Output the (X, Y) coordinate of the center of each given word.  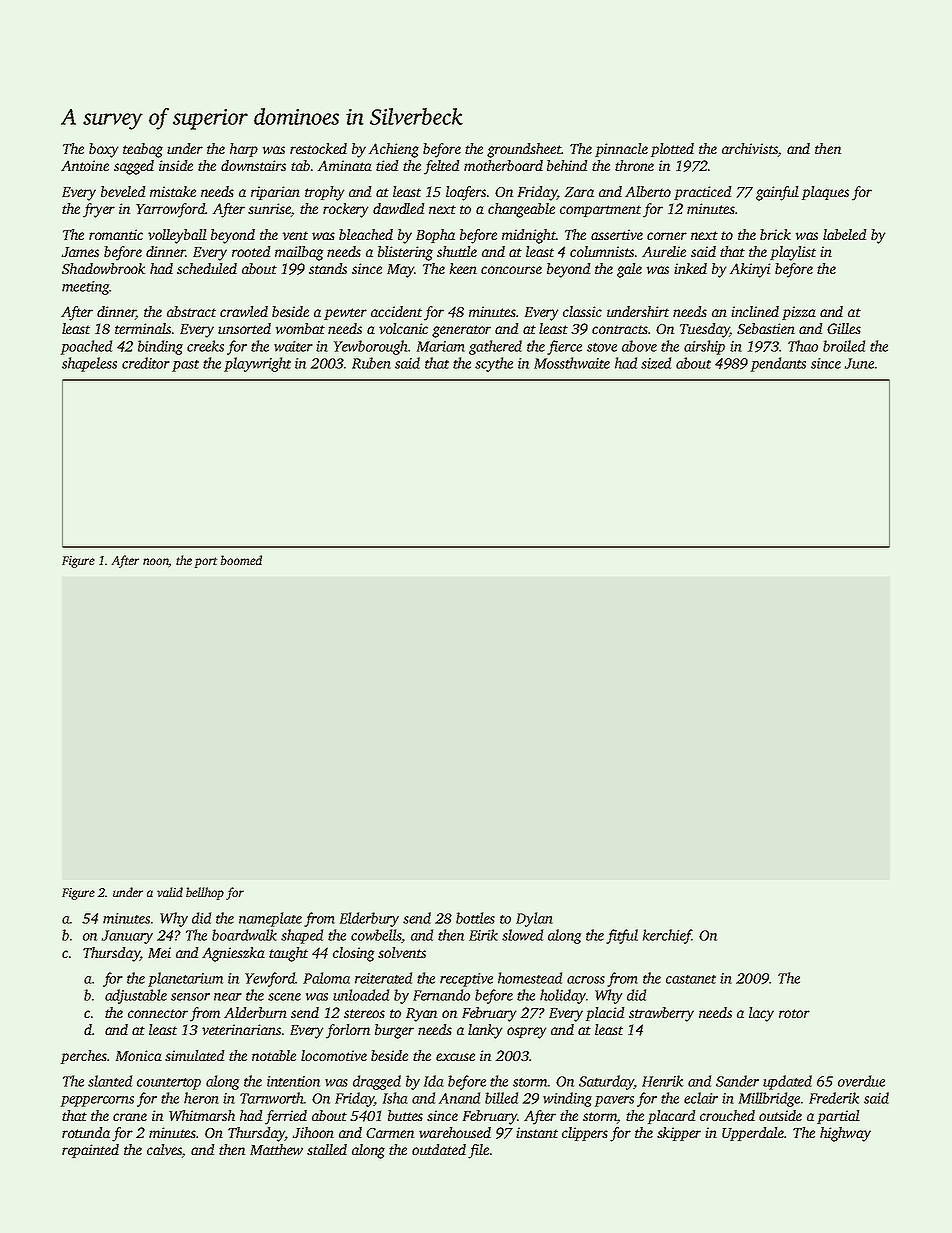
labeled (844, 234)
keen (463, 268)
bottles (475, 918)
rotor (794, 1013)
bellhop (205, 893)
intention (293, 1081)
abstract (191, 311)
